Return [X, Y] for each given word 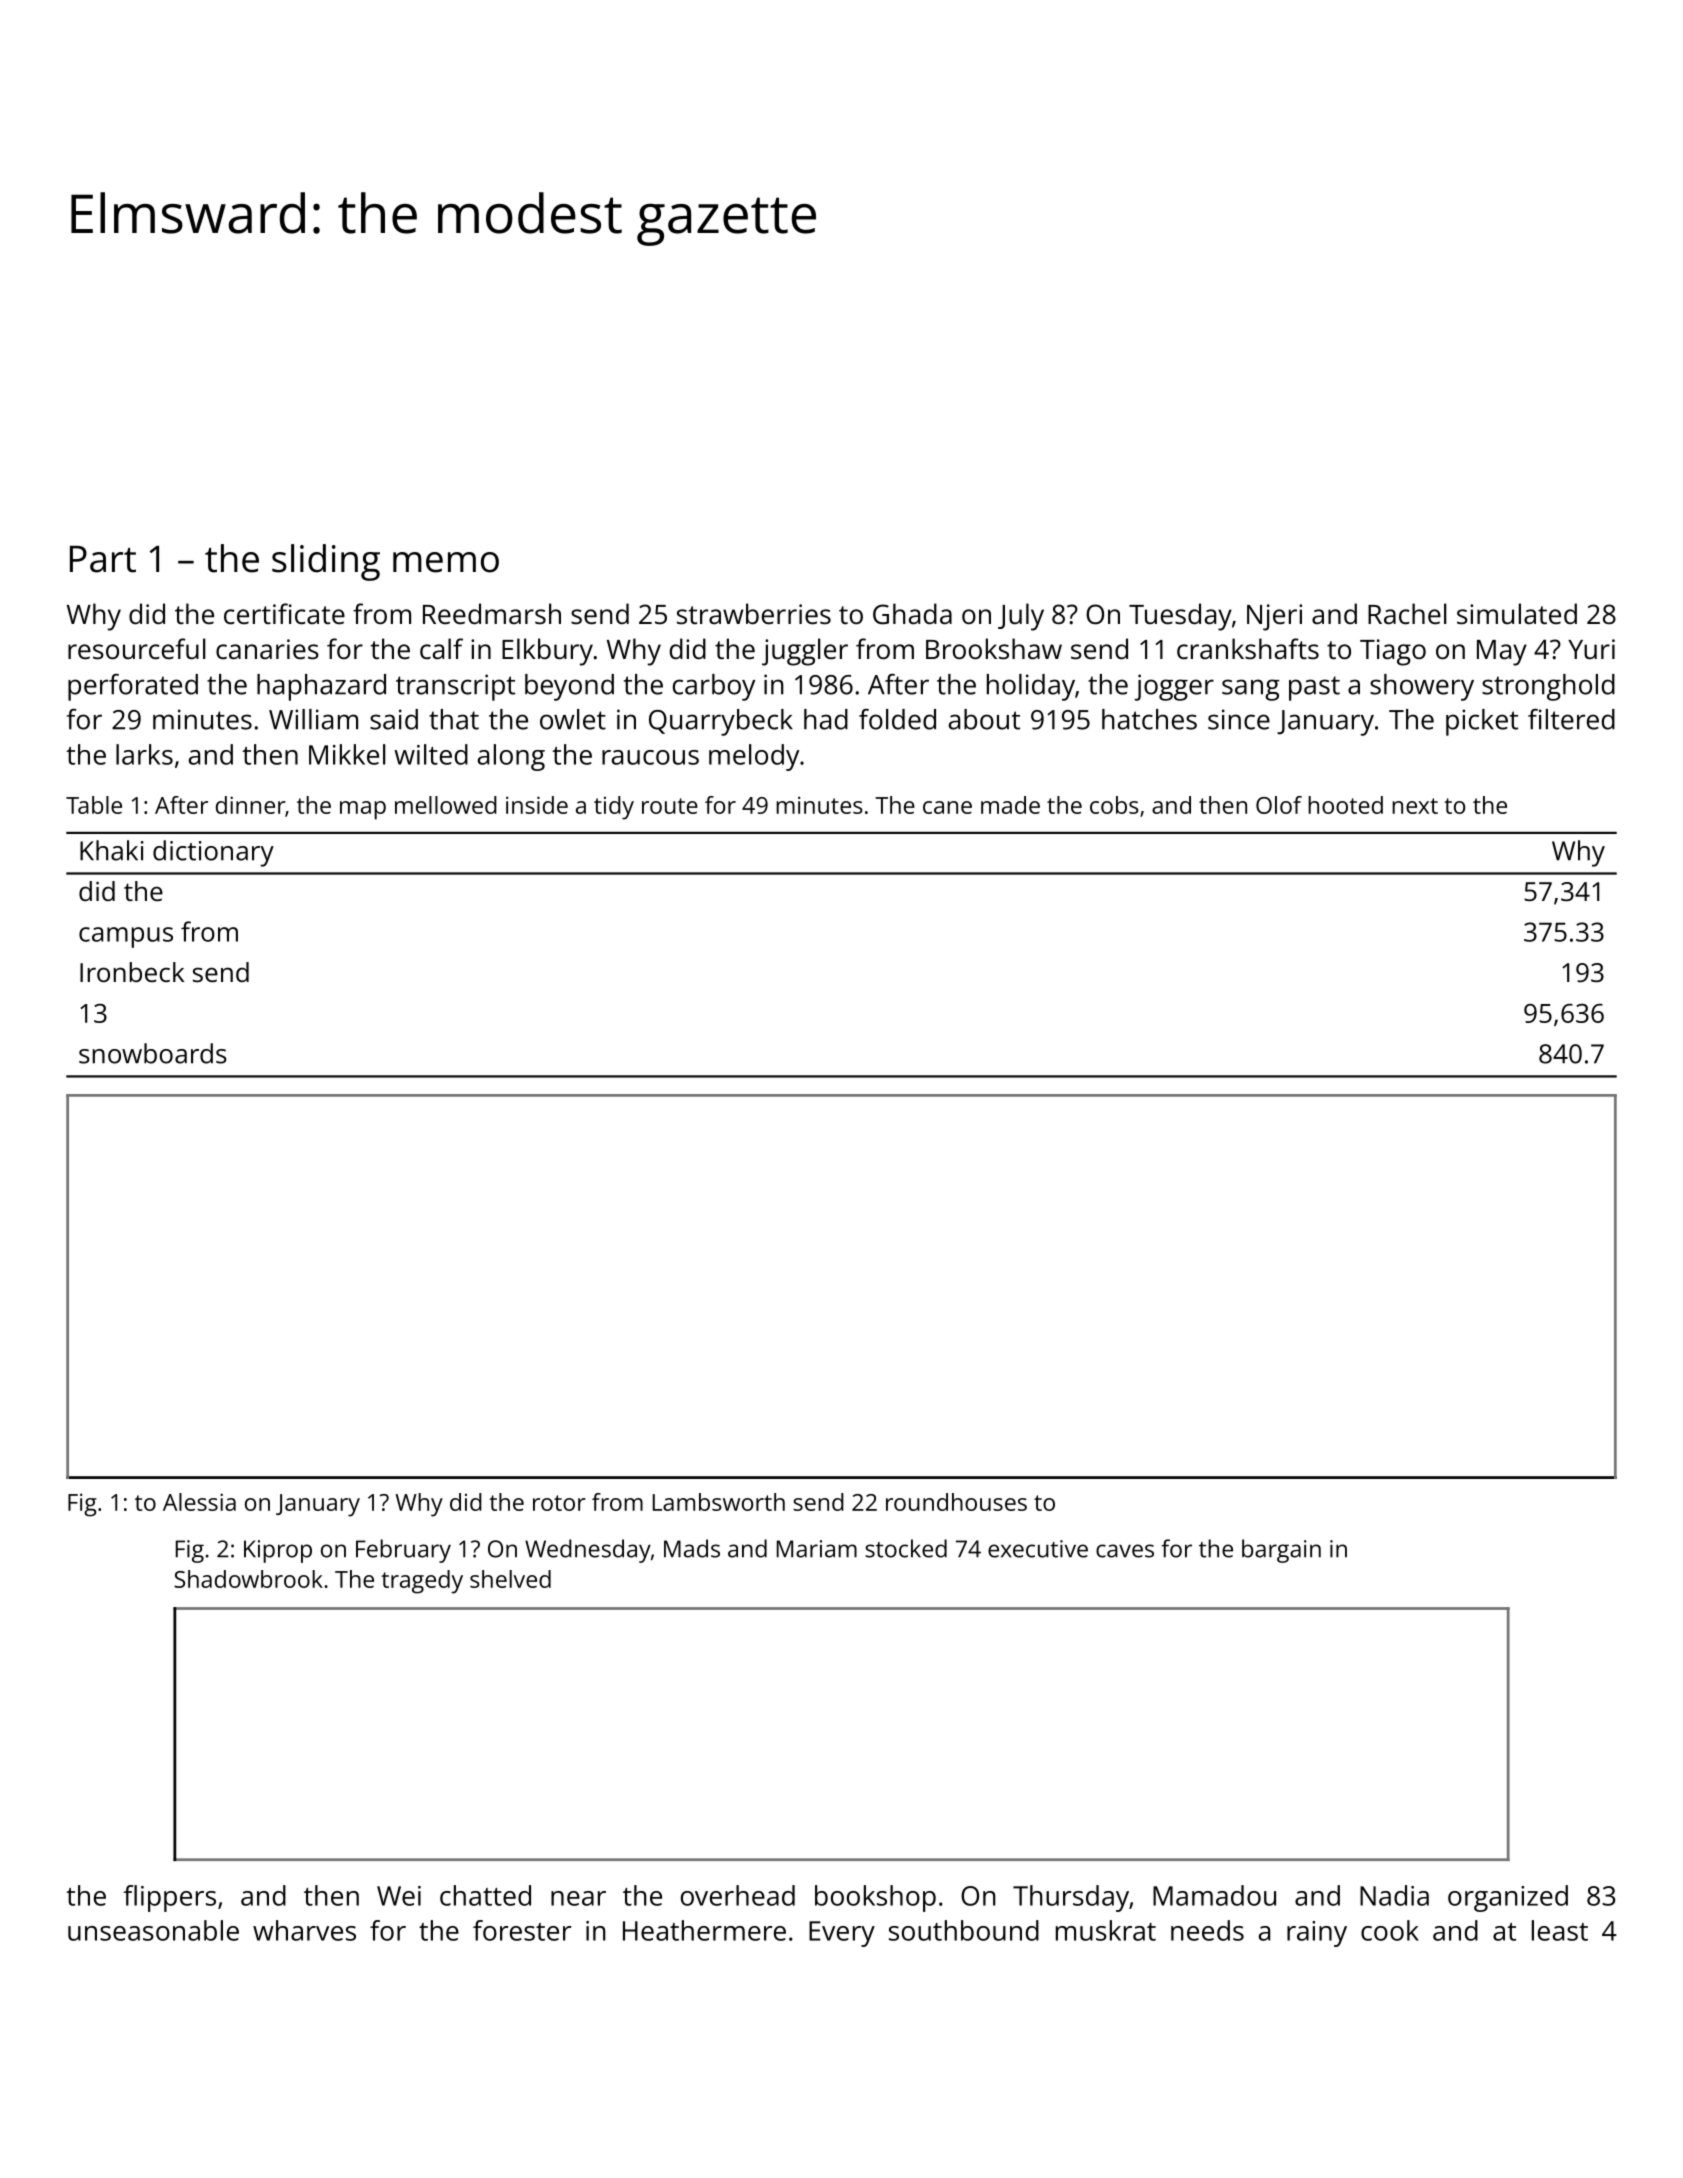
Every [842, 1934]
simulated [1517, 614]
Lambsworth [719, 1502]
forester [522, 1930]
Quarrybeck [721, 722]
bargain [1281, 1551]
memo [446, 562]
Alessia [199, 1502]
